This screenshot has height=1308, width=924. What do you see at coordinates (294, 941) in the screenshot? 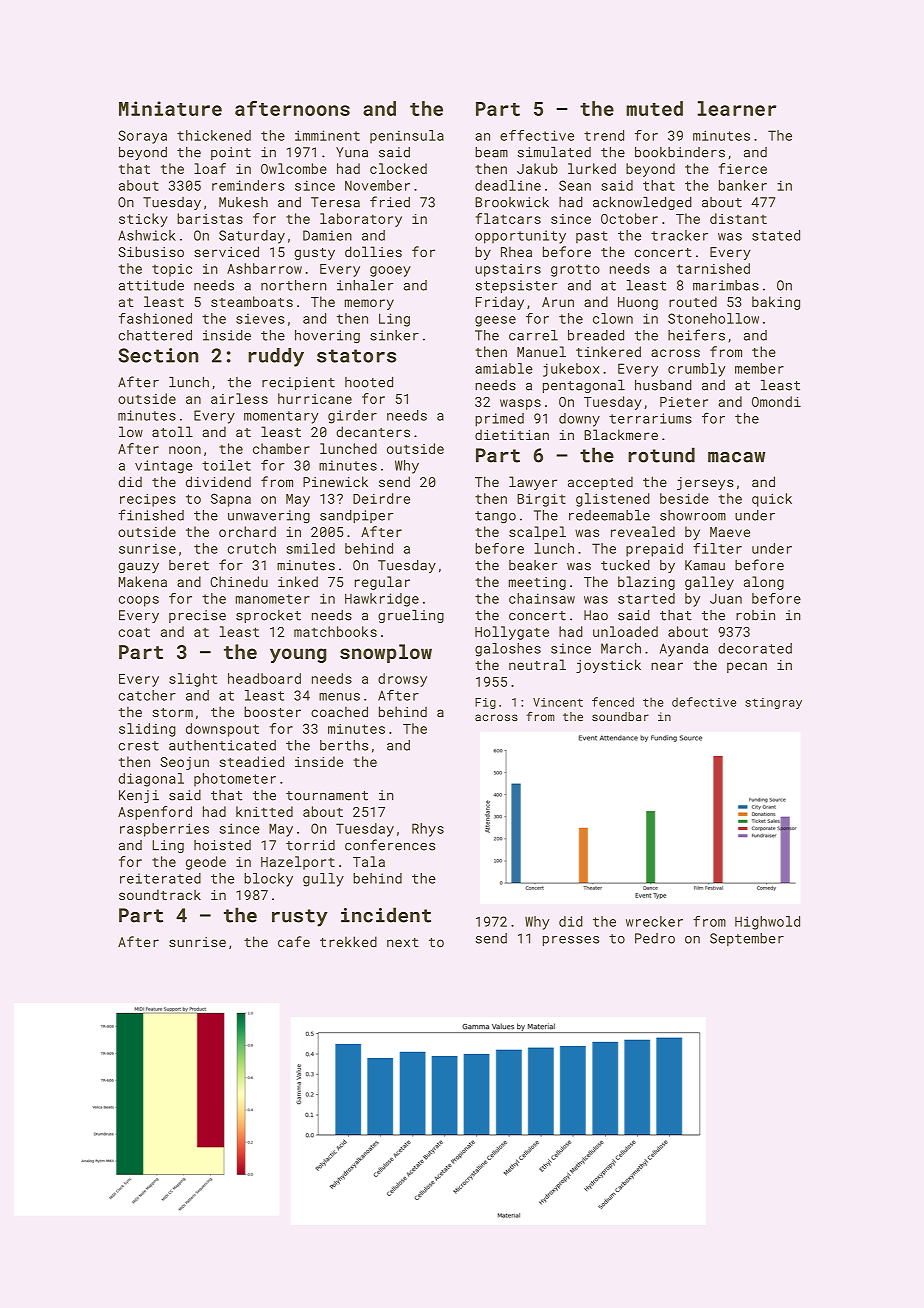
I see `cafe` at bounding box center [294, 941].
